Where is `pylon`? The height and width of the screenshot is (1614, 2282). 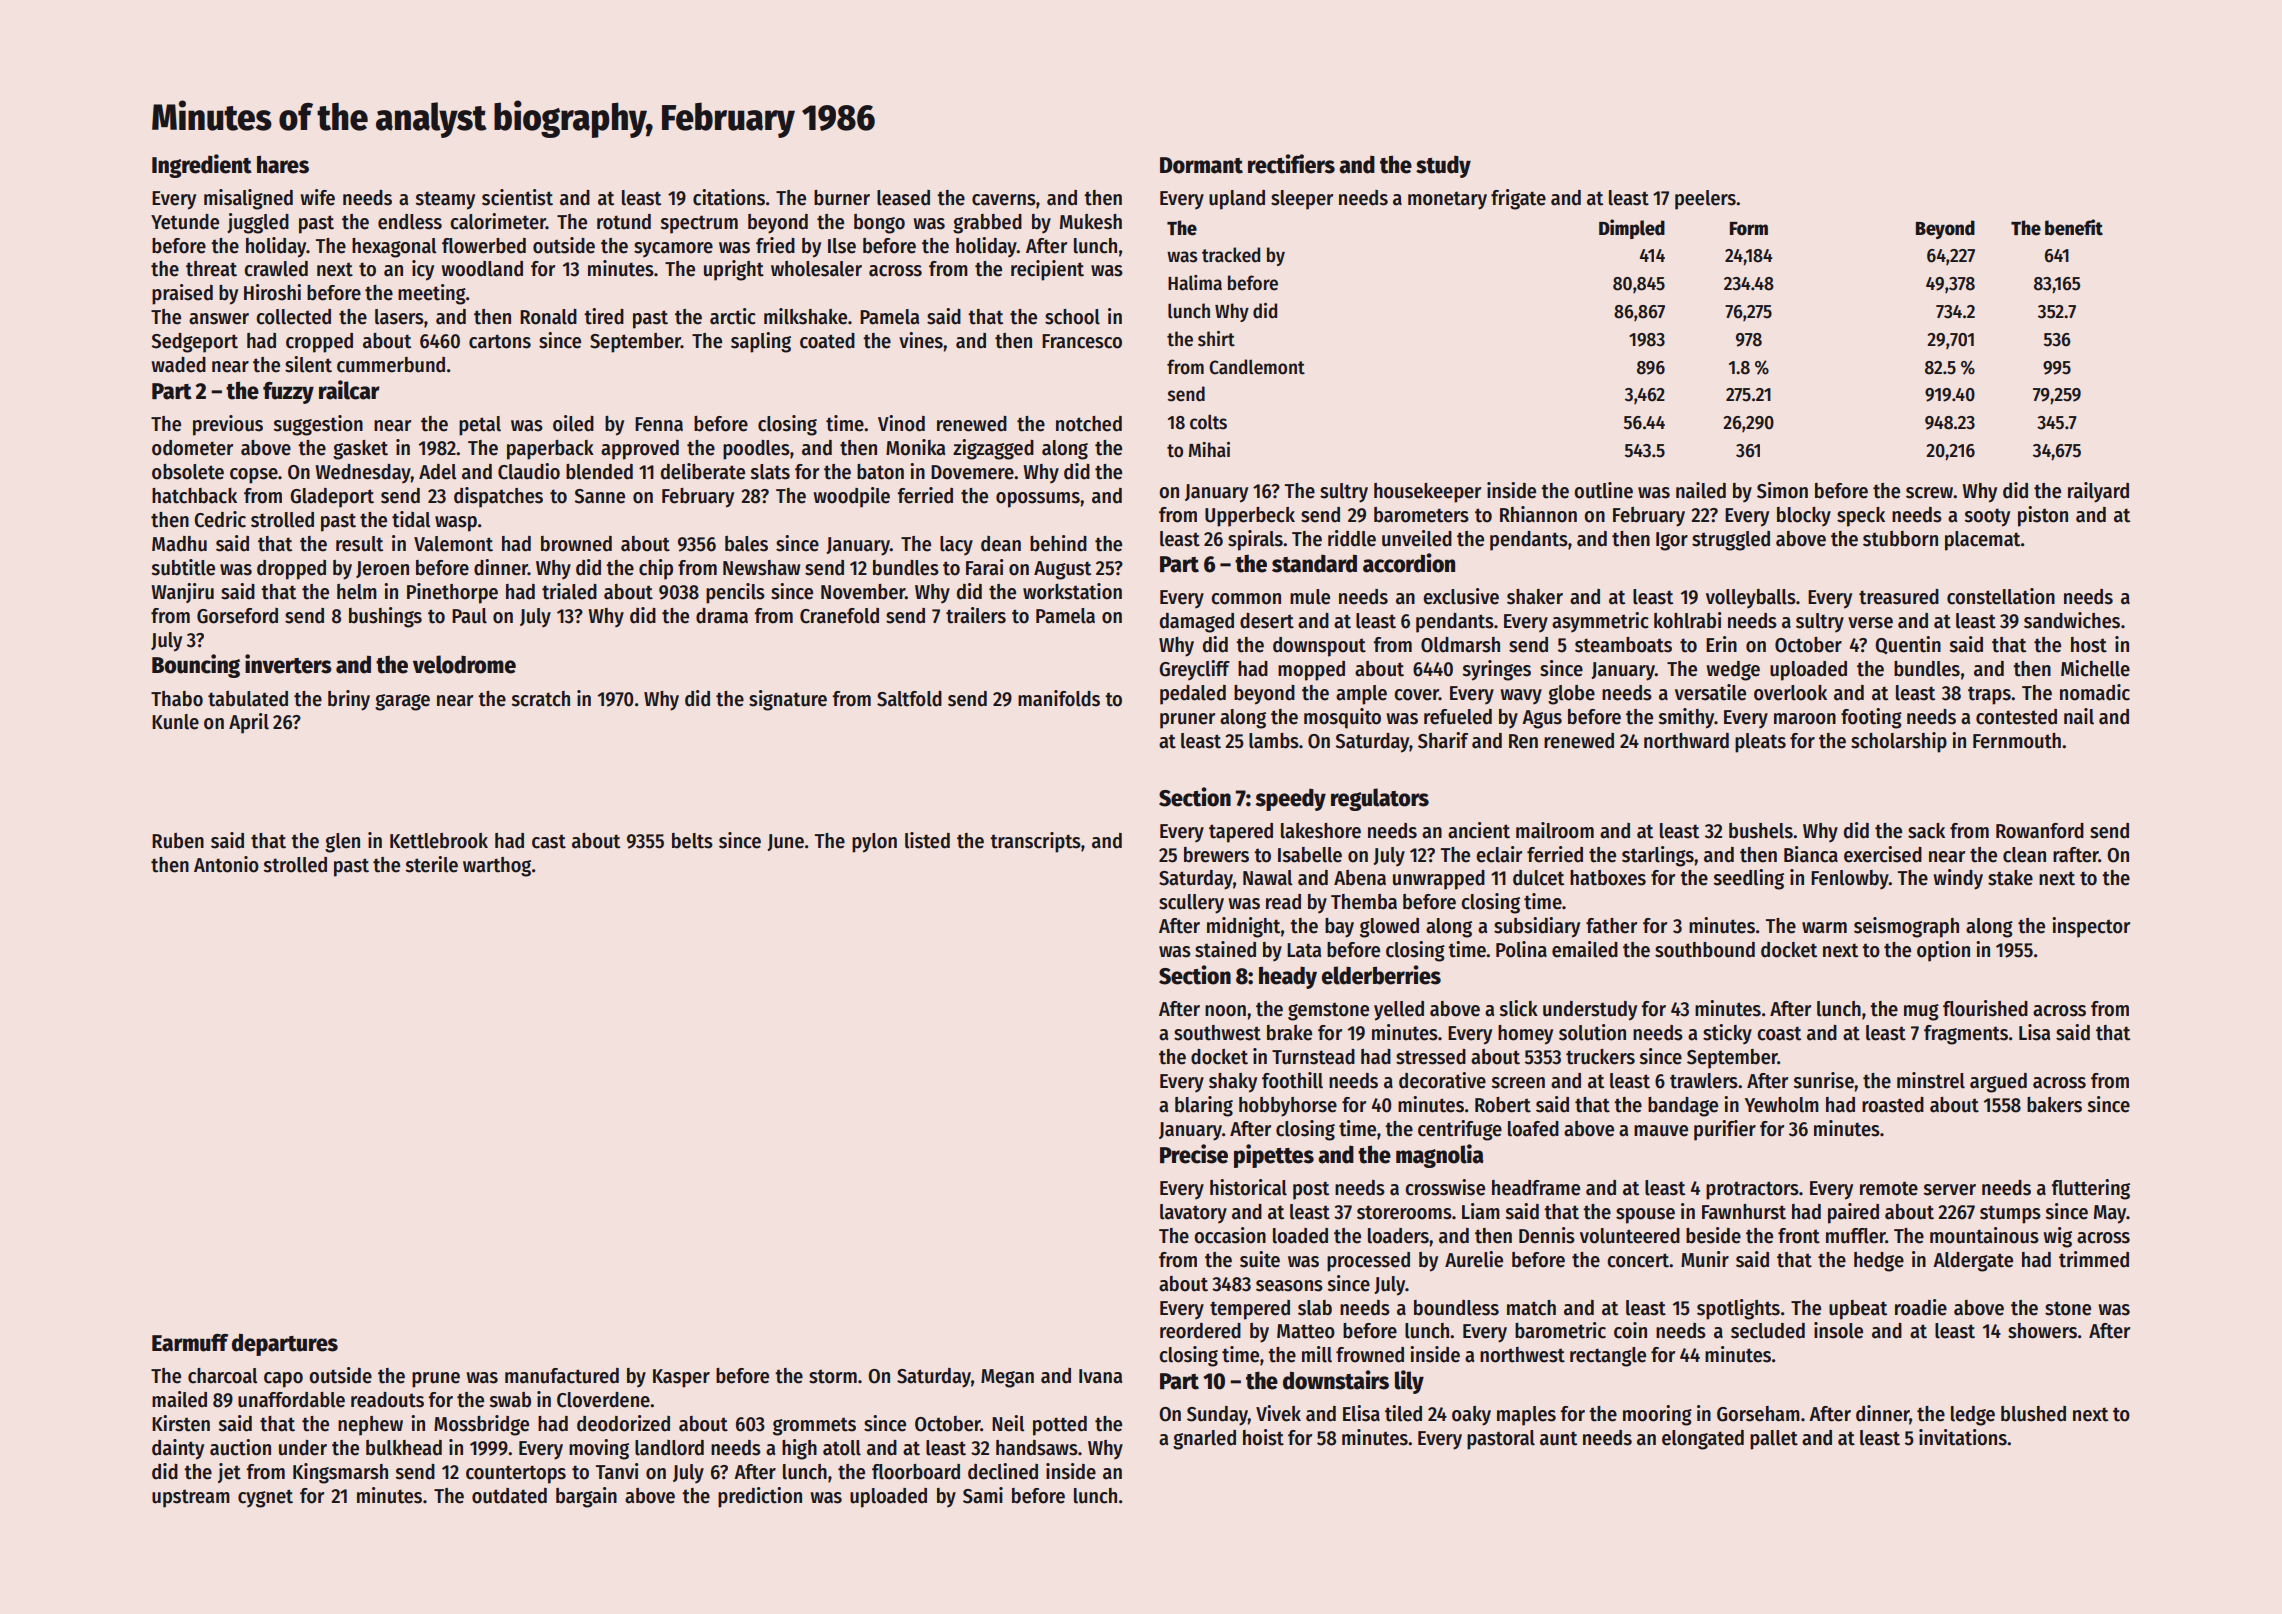
pylon is located at coordinates (874, 843).
